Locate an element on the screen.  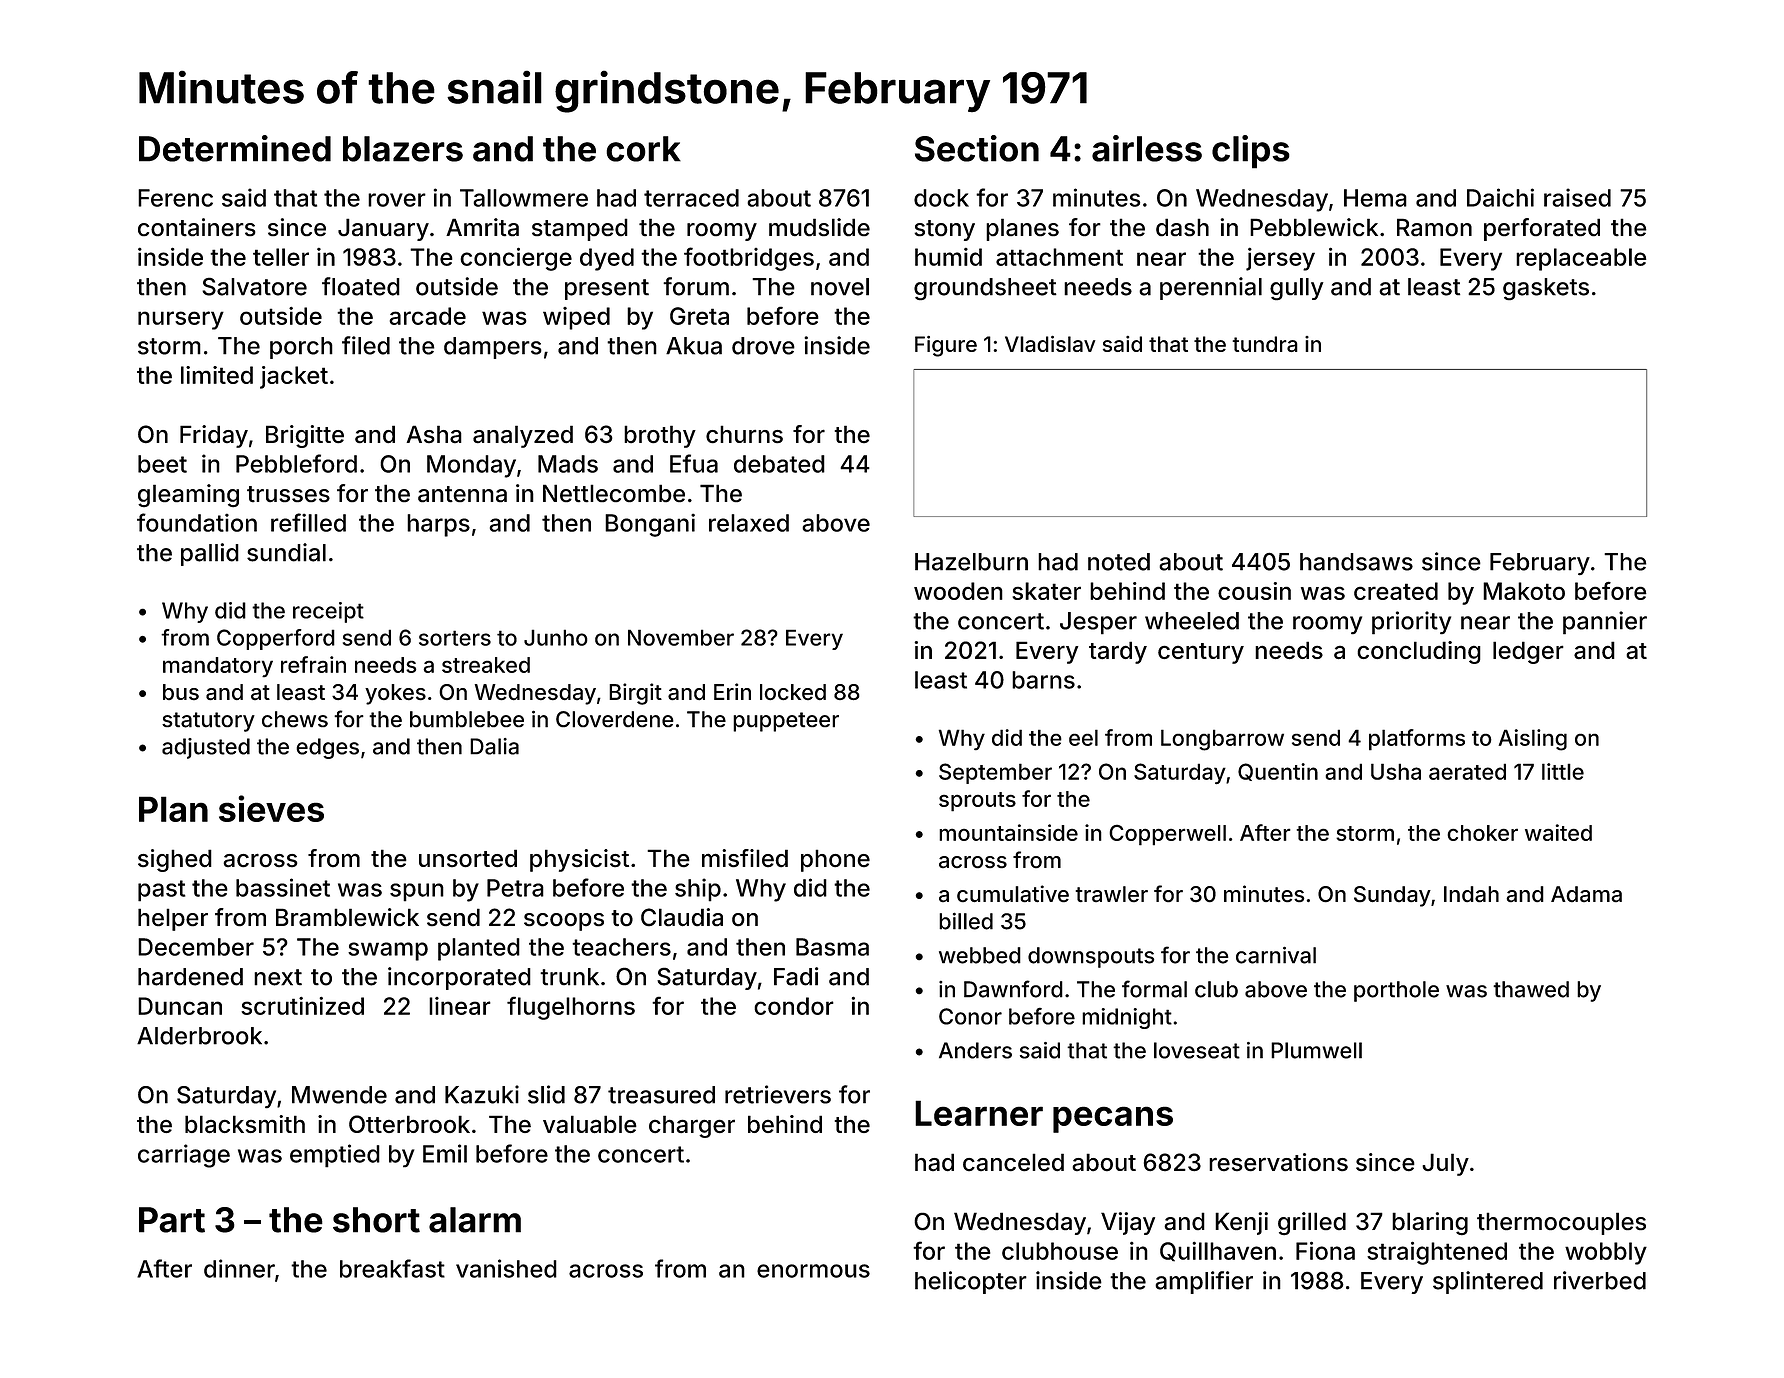
Section is located at coordinates (977, 148).
